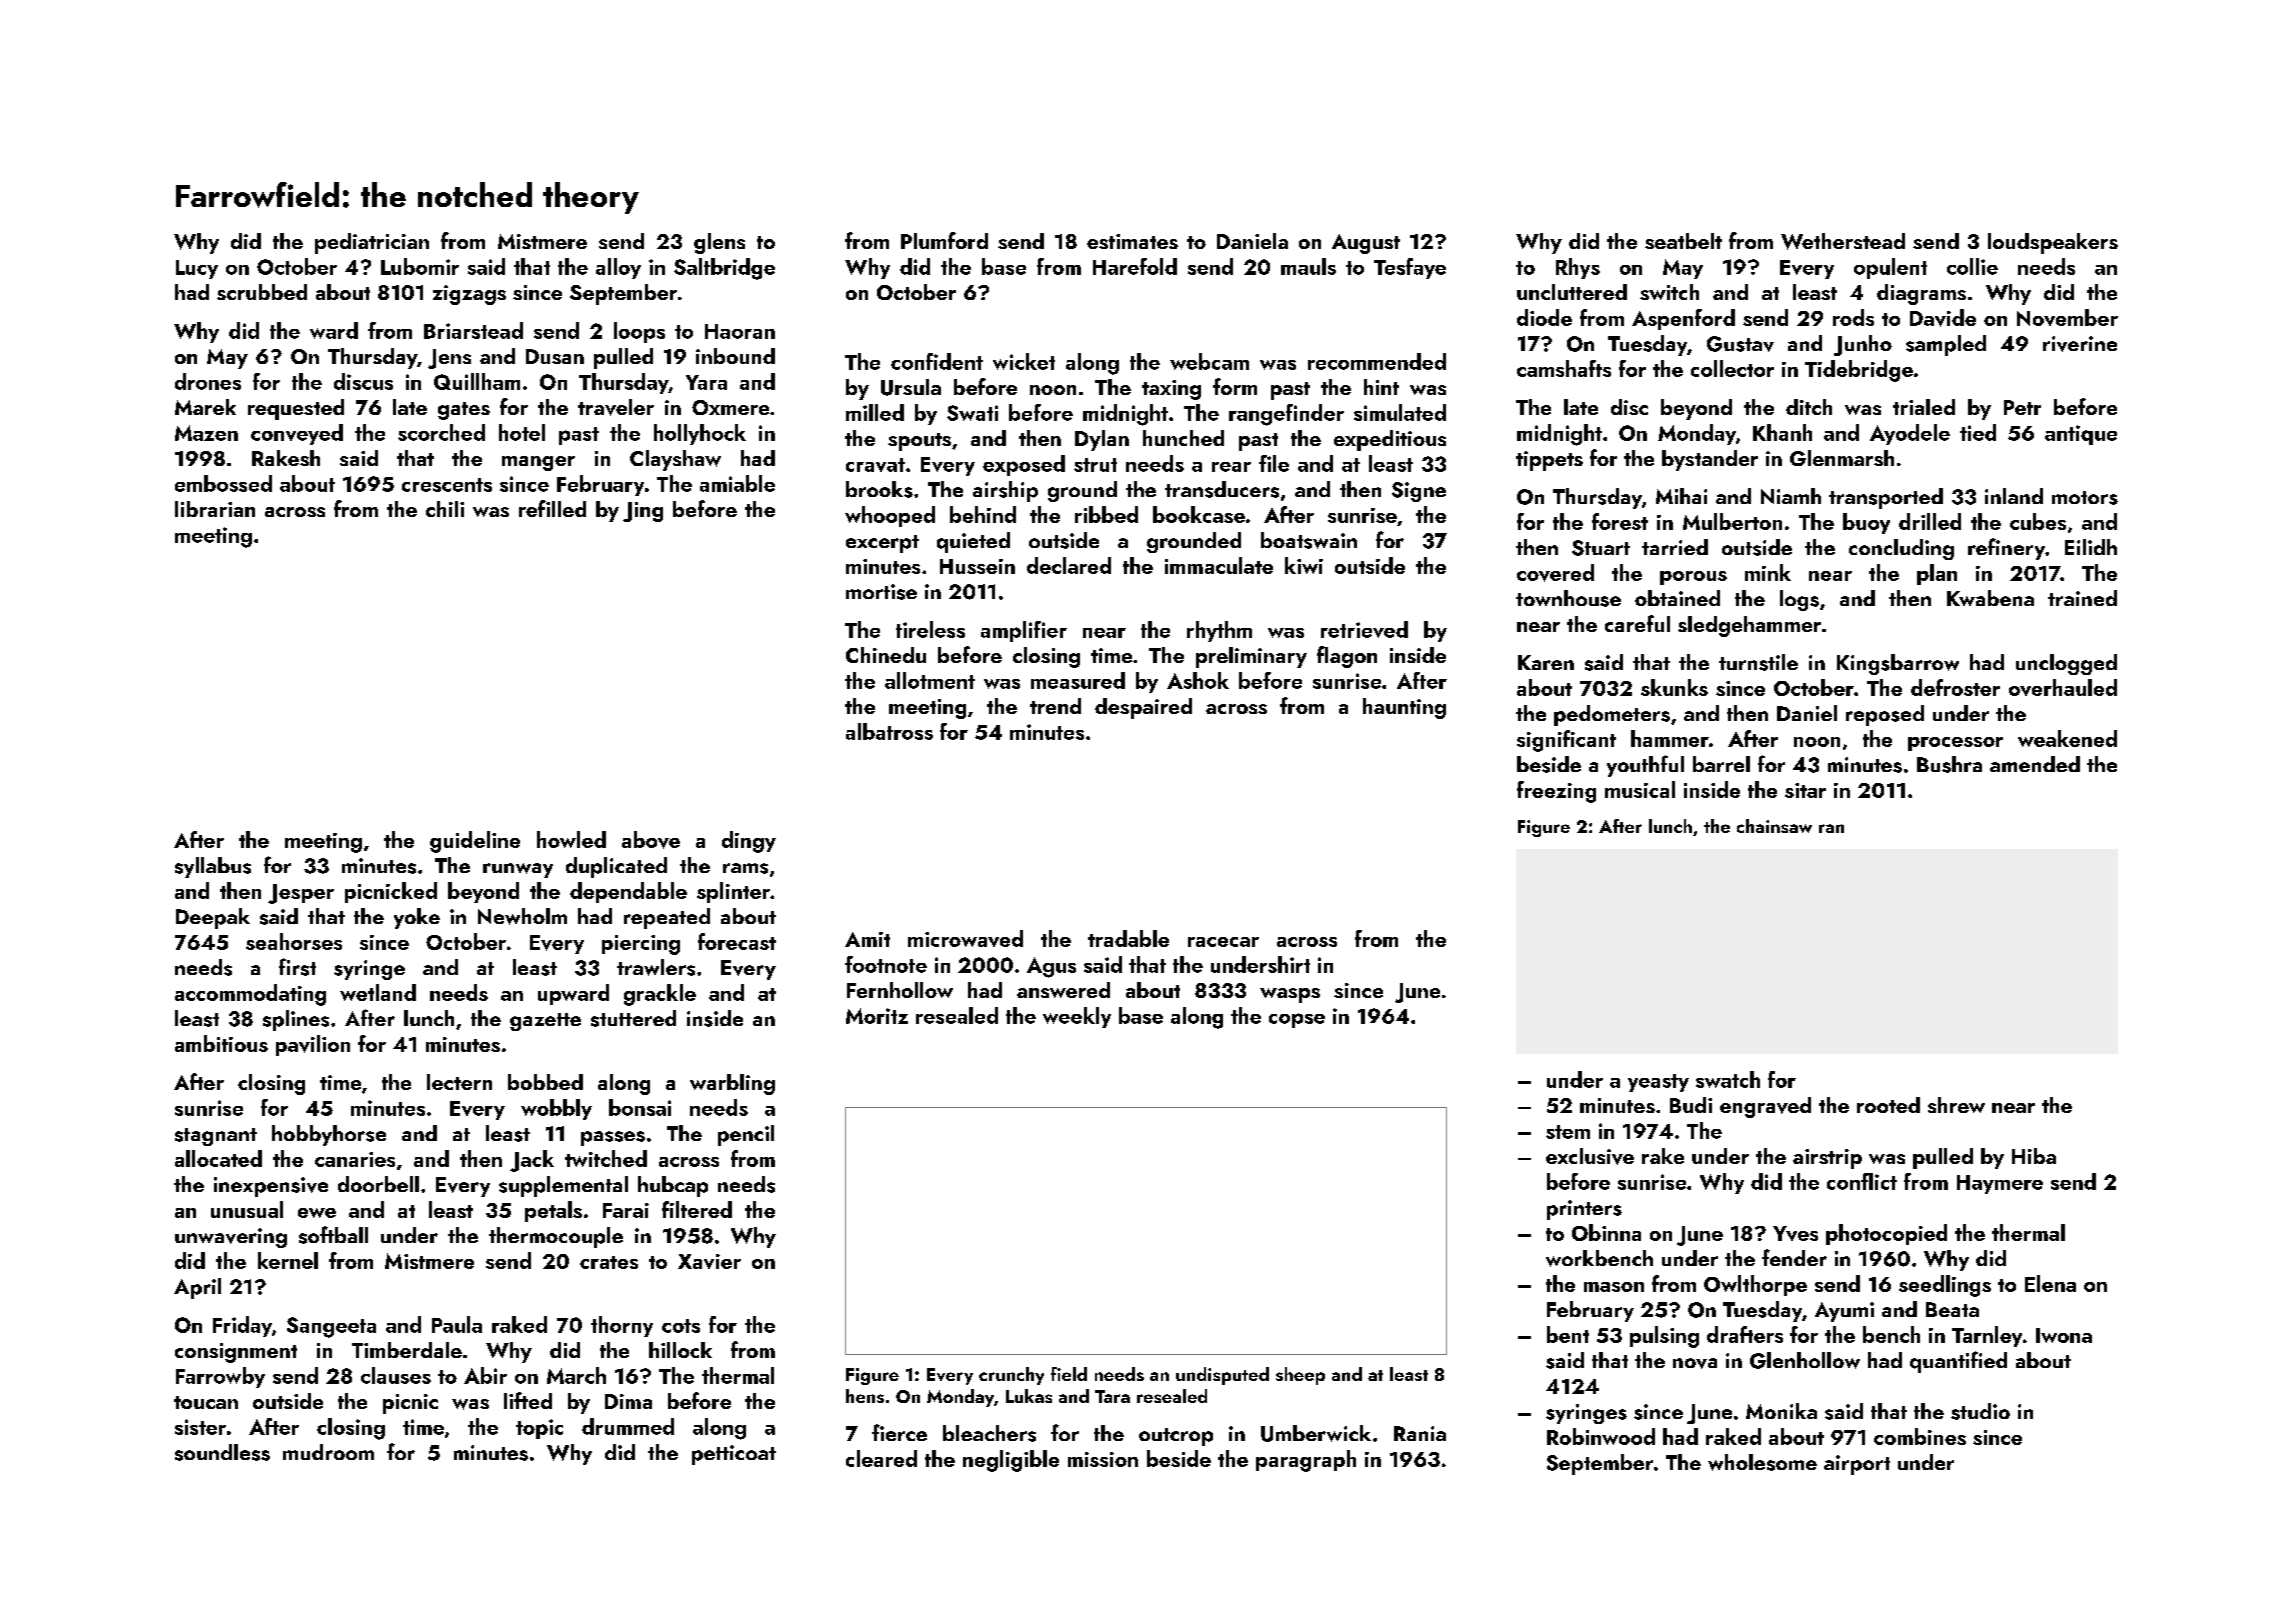  I want to click on engraved, so click(1765, 1107).
